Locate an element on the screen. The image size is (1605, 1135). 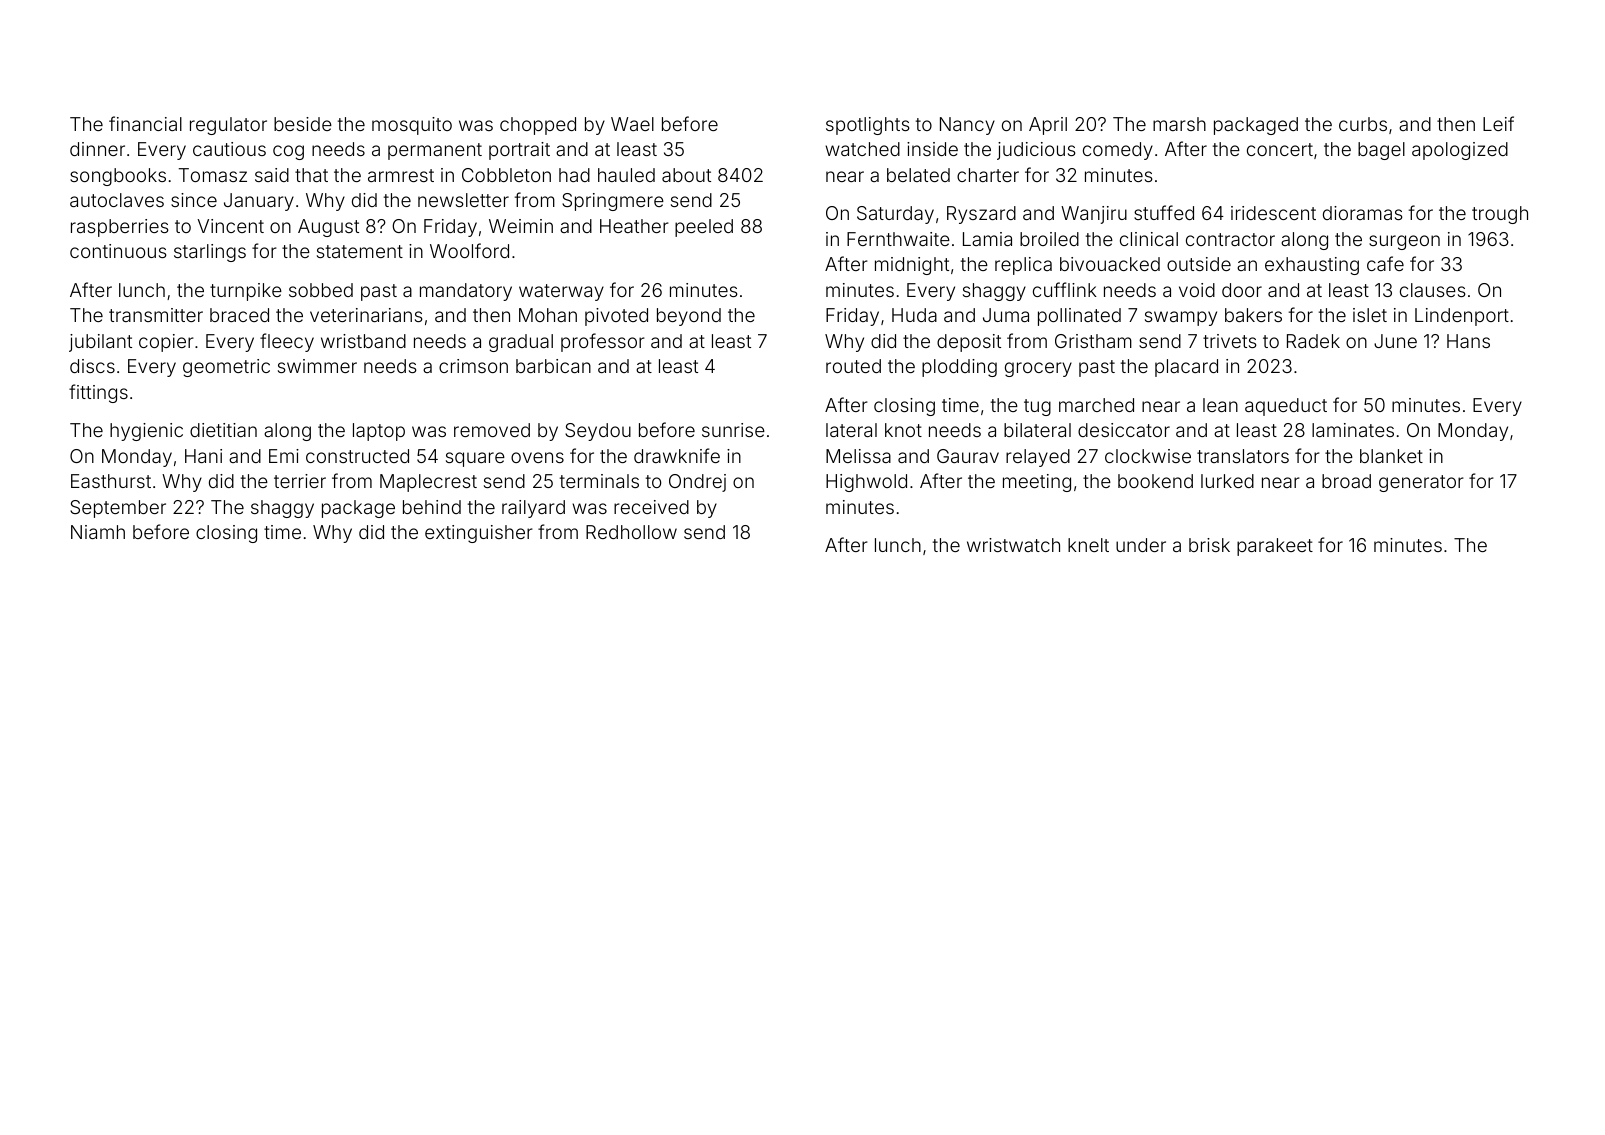
judicious is located at coordinates (1036, 151).
